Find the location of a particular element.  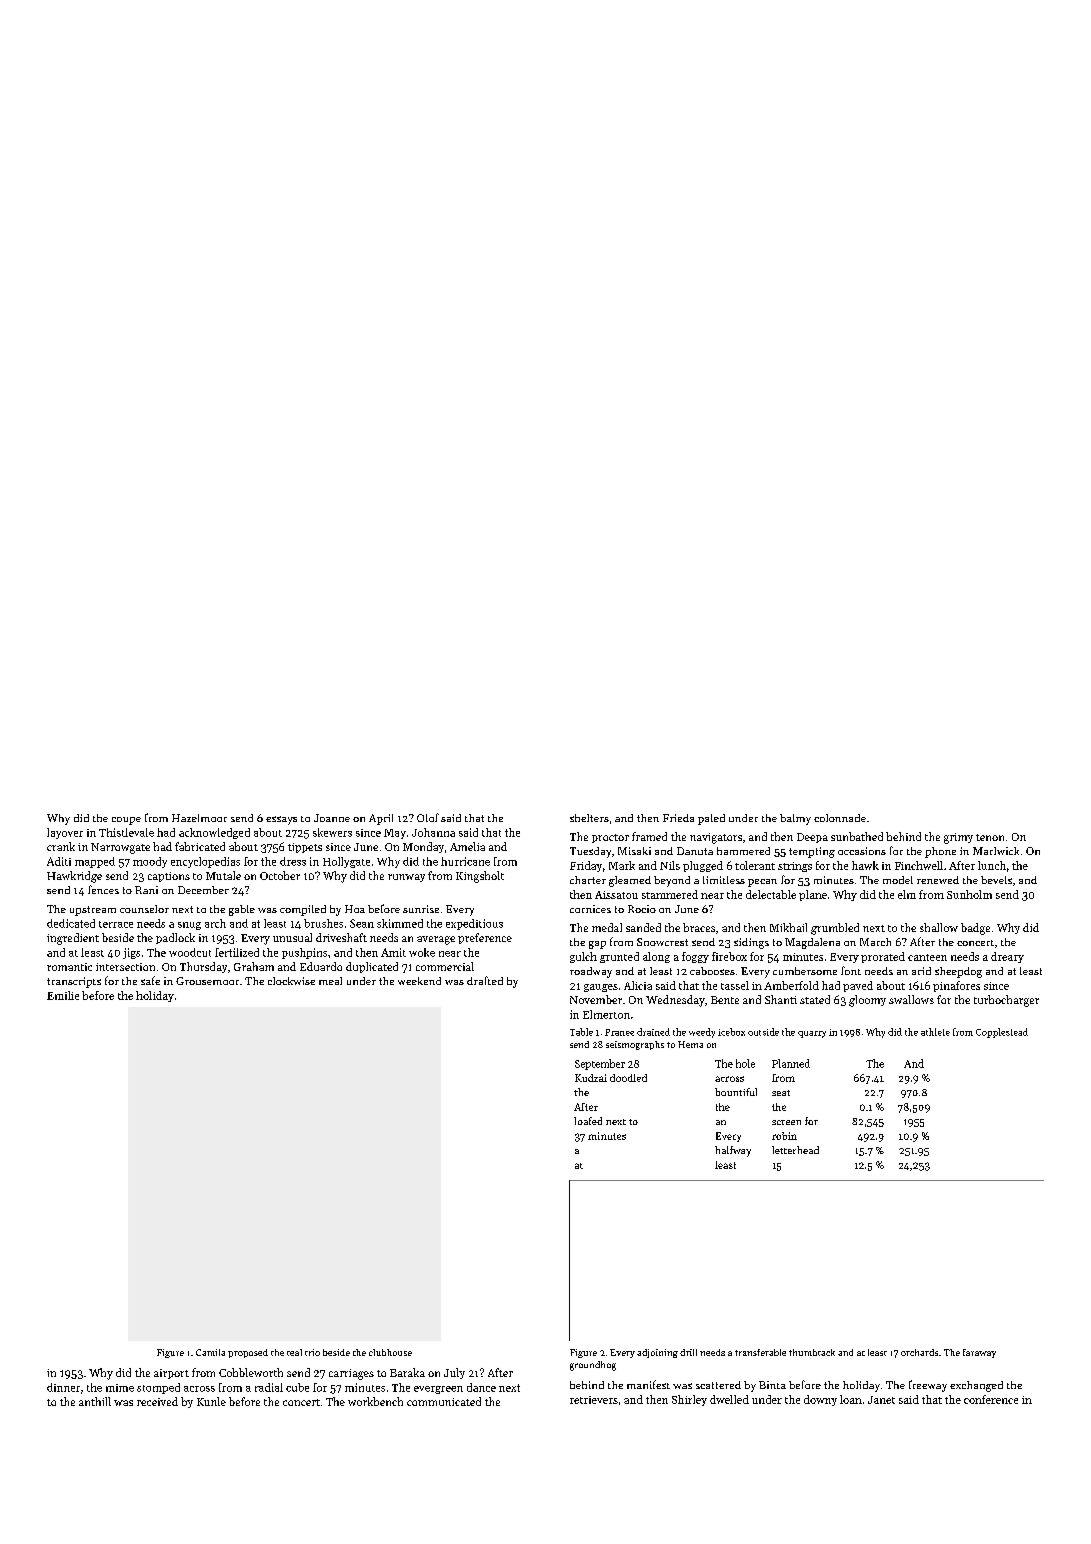

paved is located at coordinates (858, 986).
